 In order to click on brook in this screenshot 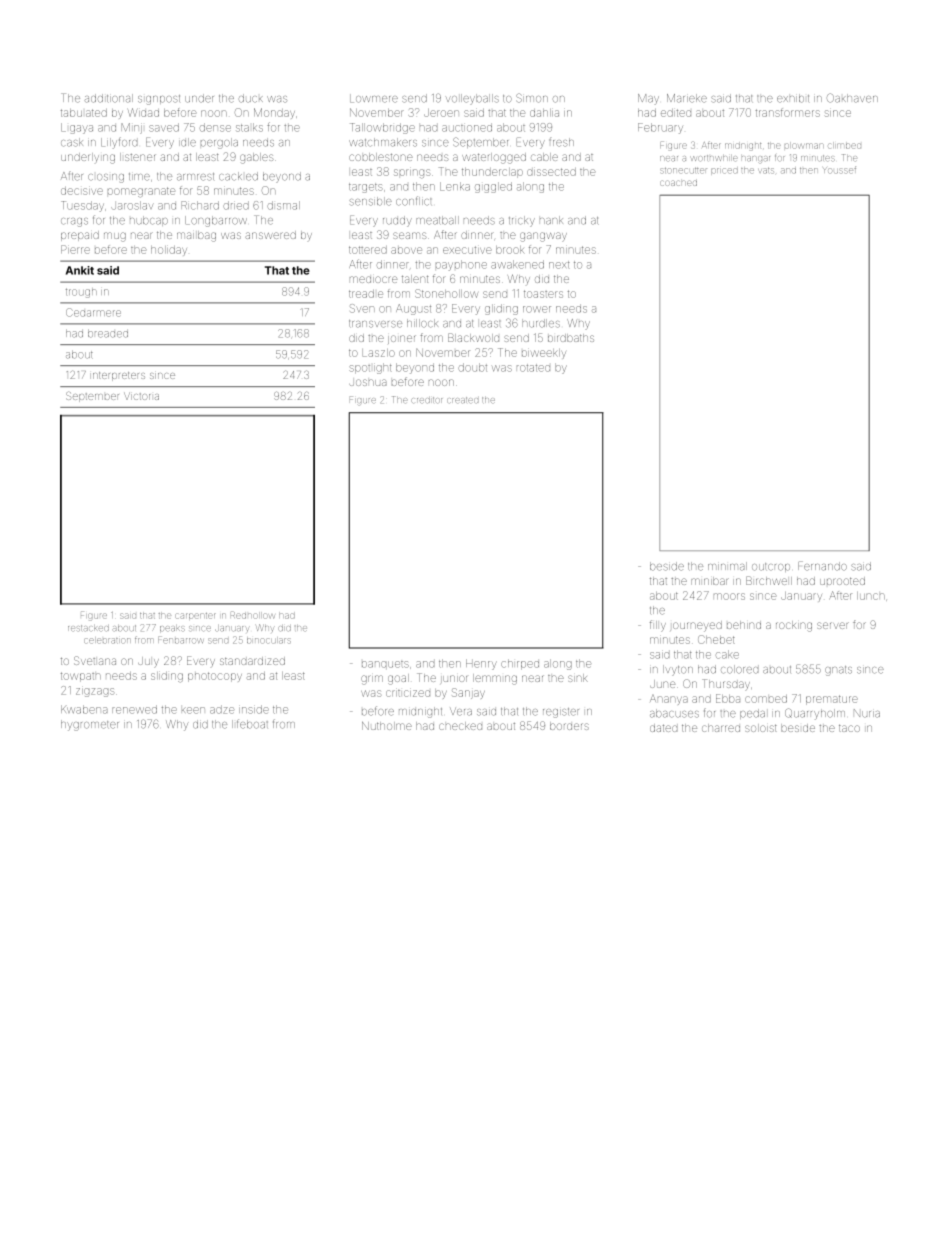, I will do `click(510, 250)`.
